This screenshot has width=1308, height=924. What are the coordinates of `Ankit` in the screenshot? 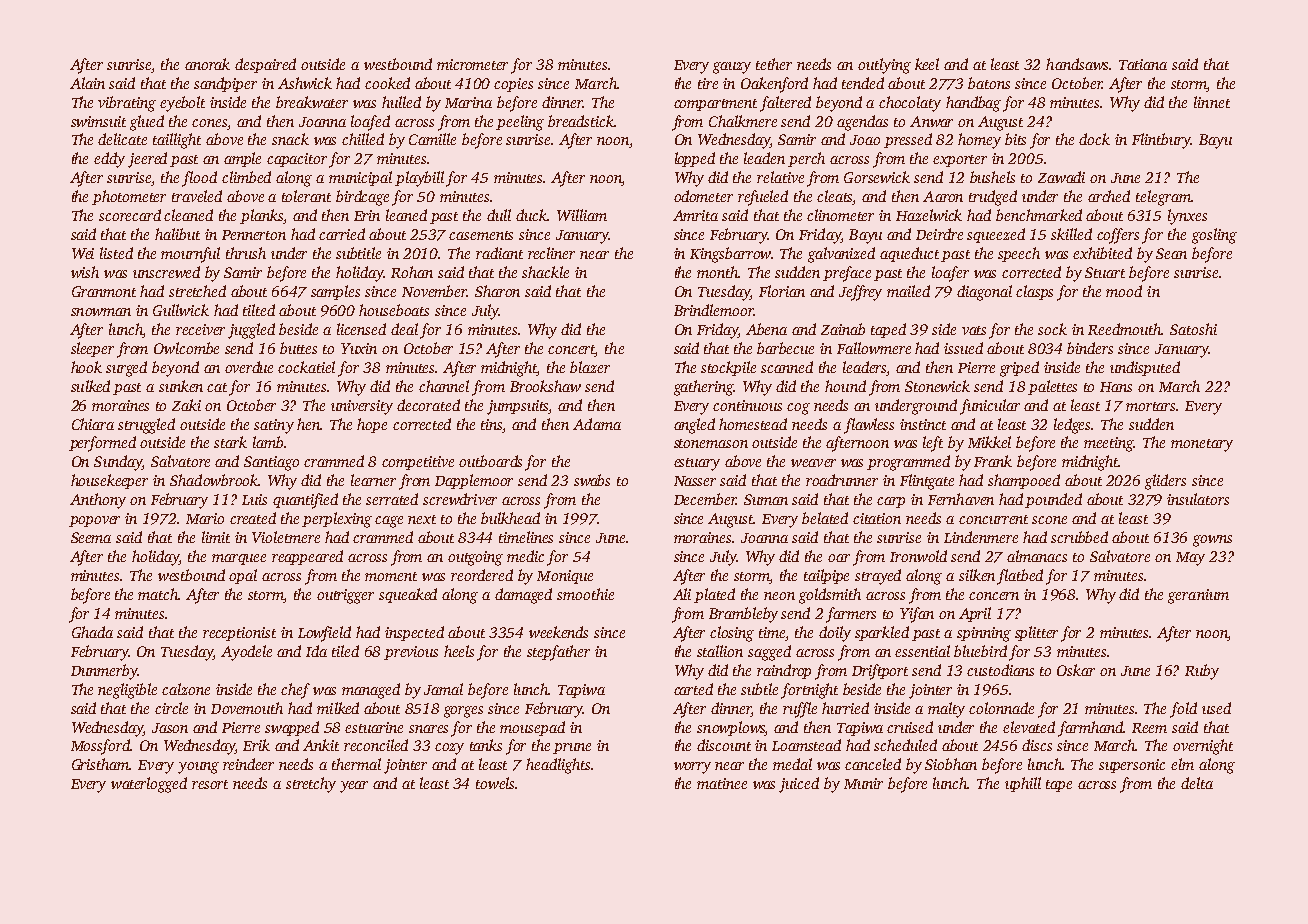 It's located at (321, 745).
